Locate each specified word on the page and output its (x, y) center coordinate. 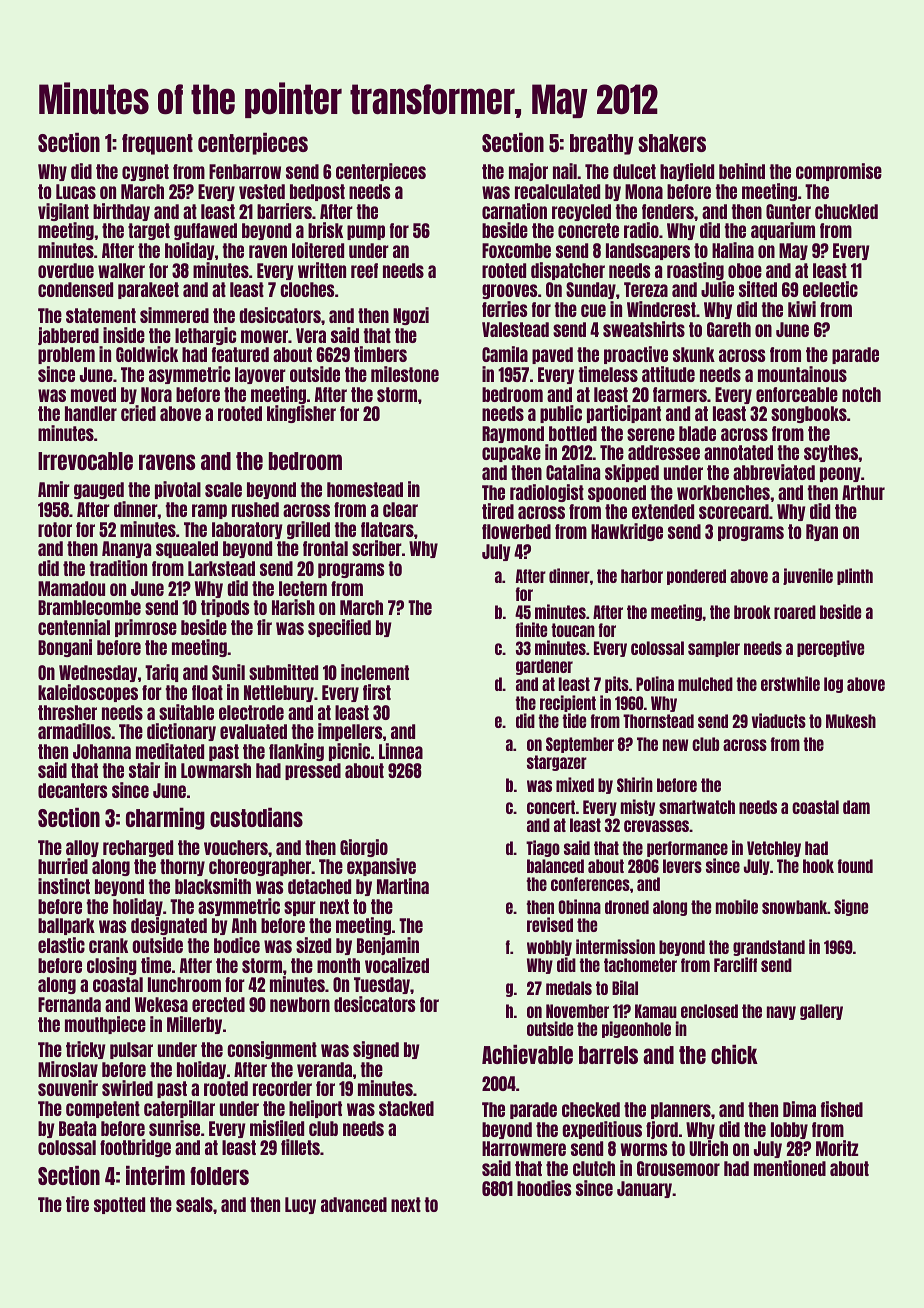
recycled (581, 212)
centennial (74, 627)
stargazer (557, 763)
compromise (839, 172)
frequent (157, 144)
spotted (119, 1205)
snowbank (794, 907)
